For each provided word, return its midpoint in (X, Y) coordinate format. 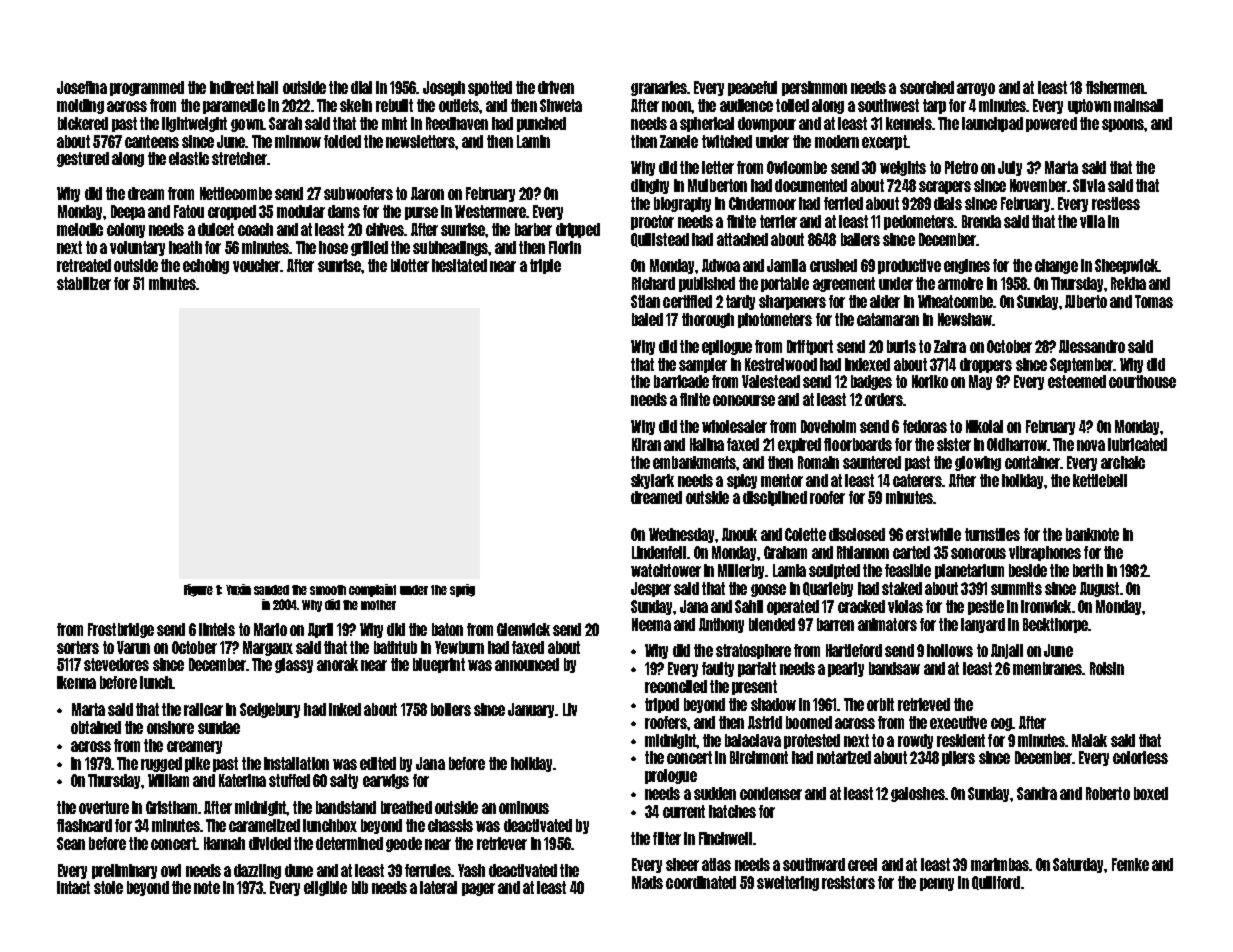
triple (545, 266)
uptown (1089, 106)
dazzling (257, 871)
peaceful (752, 88)
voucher (256, 265)
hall (267, 87)
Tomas (1154, 301)
